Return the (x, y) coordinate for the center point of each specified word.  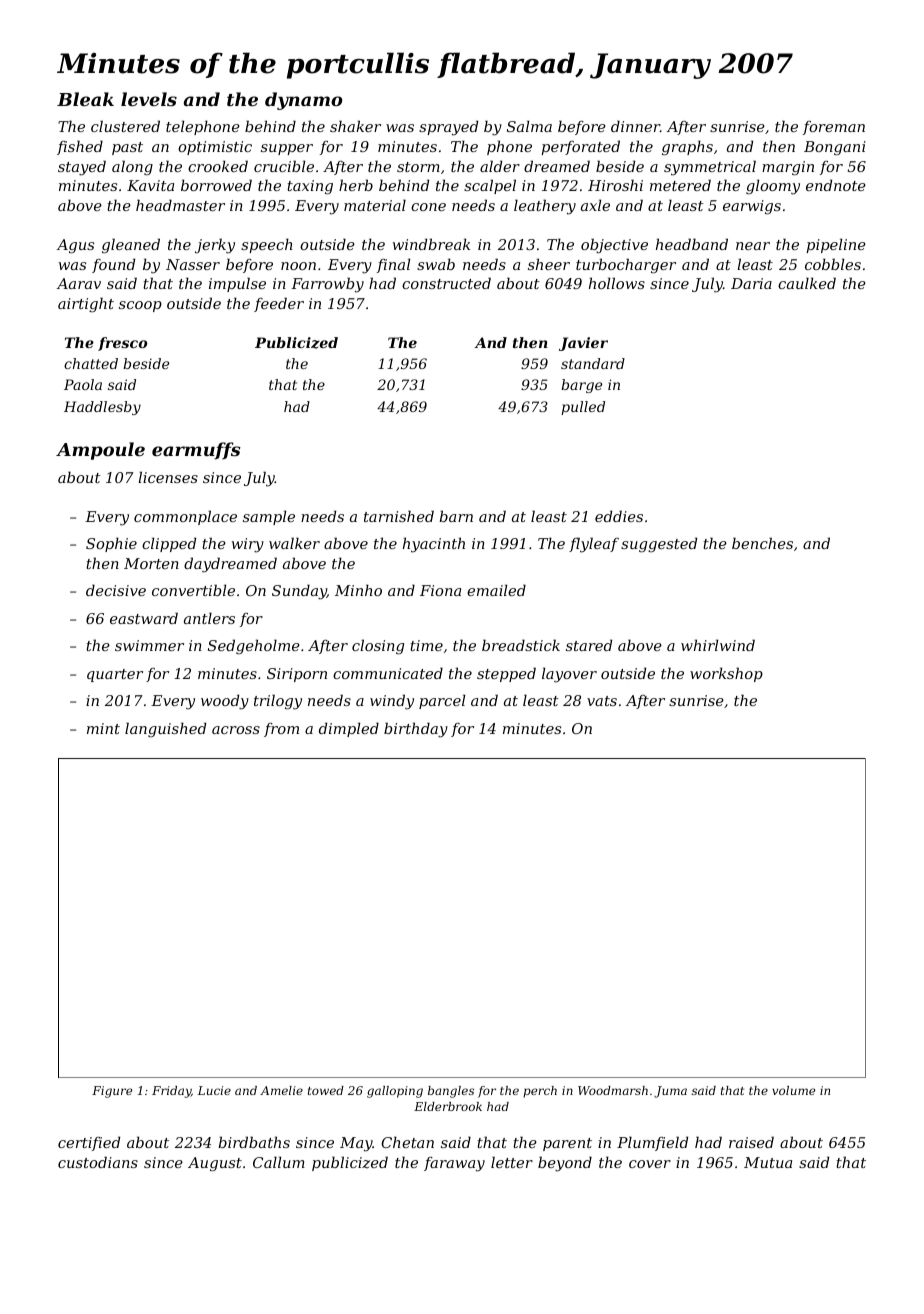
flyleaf (594, 545)
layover (569, 675)
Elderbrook (448, 1106)
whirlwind (718, 645)
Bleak (85, 99)
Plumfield (652, 1143)
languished (165, 730)
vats (602, 701)
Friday (171, 1092)
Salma (529, 126)
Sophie (111, 544)
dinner (635, 126)
